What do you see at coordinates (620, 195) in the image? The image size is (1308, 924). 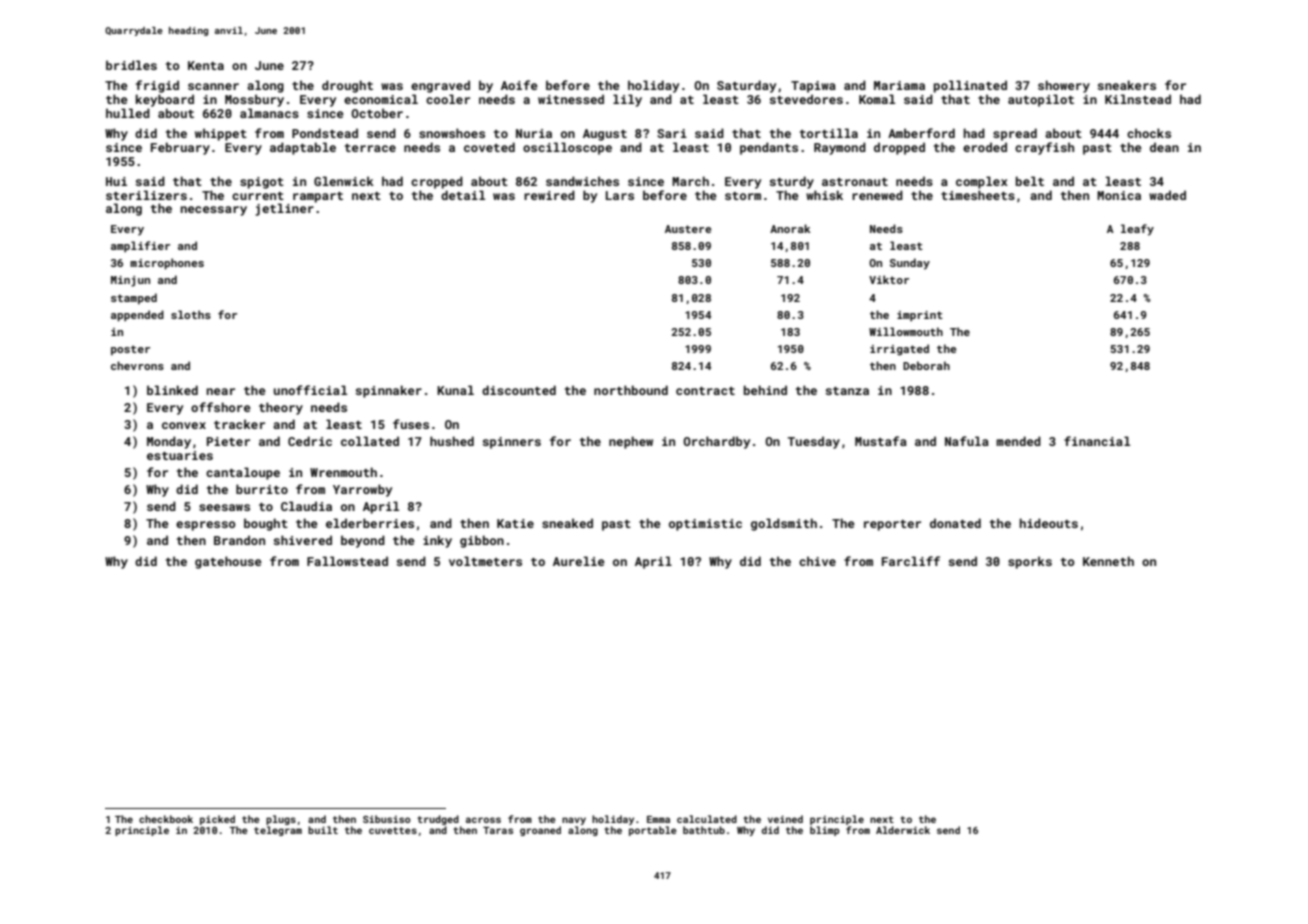 I see `Lars` at bounding box center [620, 195].
